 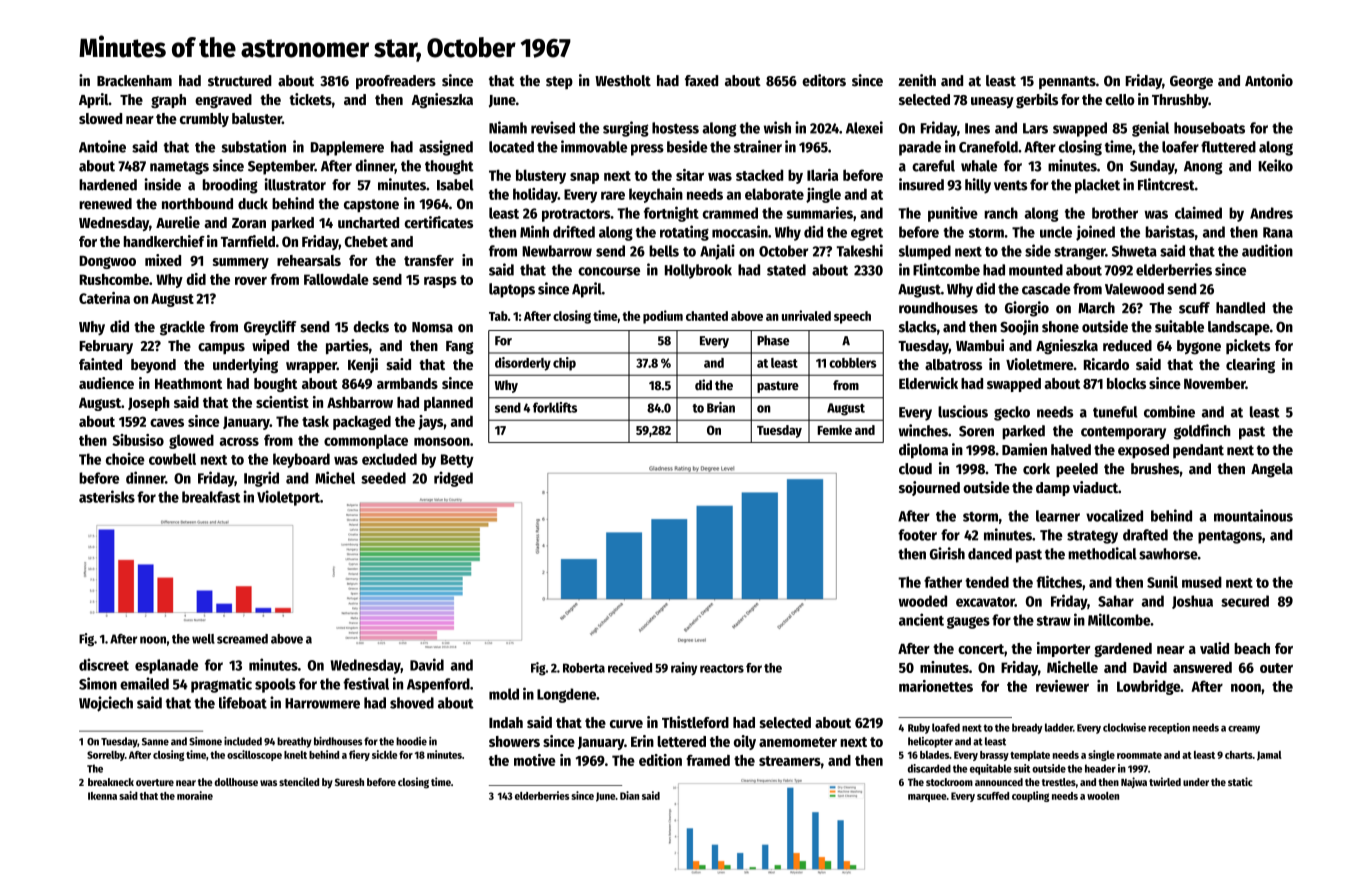 What do you see at coordinates (1145, 535) in the screenshot?
I see `drafted` at bounding box center [1145, 535].
